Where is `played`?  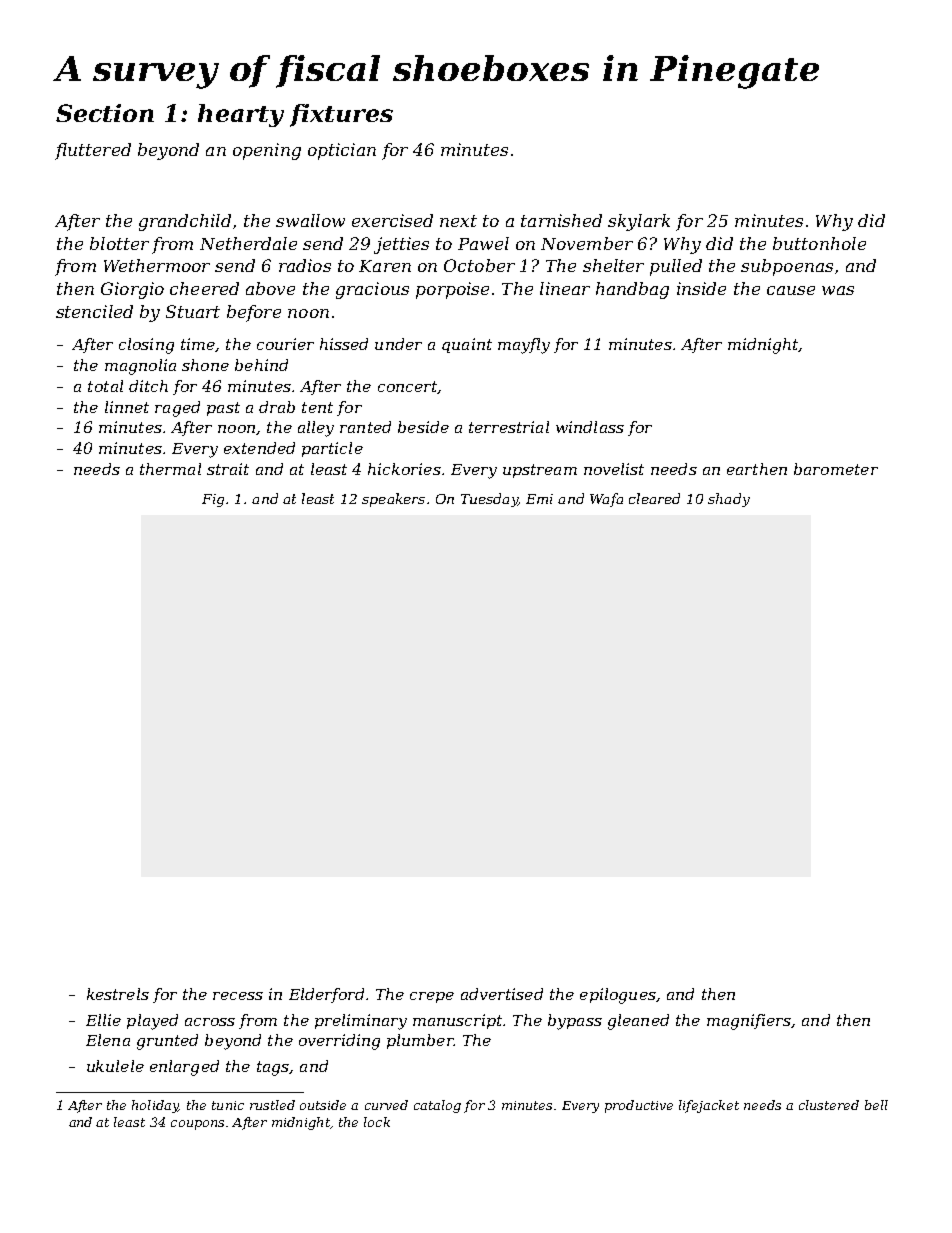
played is located at coordinates (152, 1022).
